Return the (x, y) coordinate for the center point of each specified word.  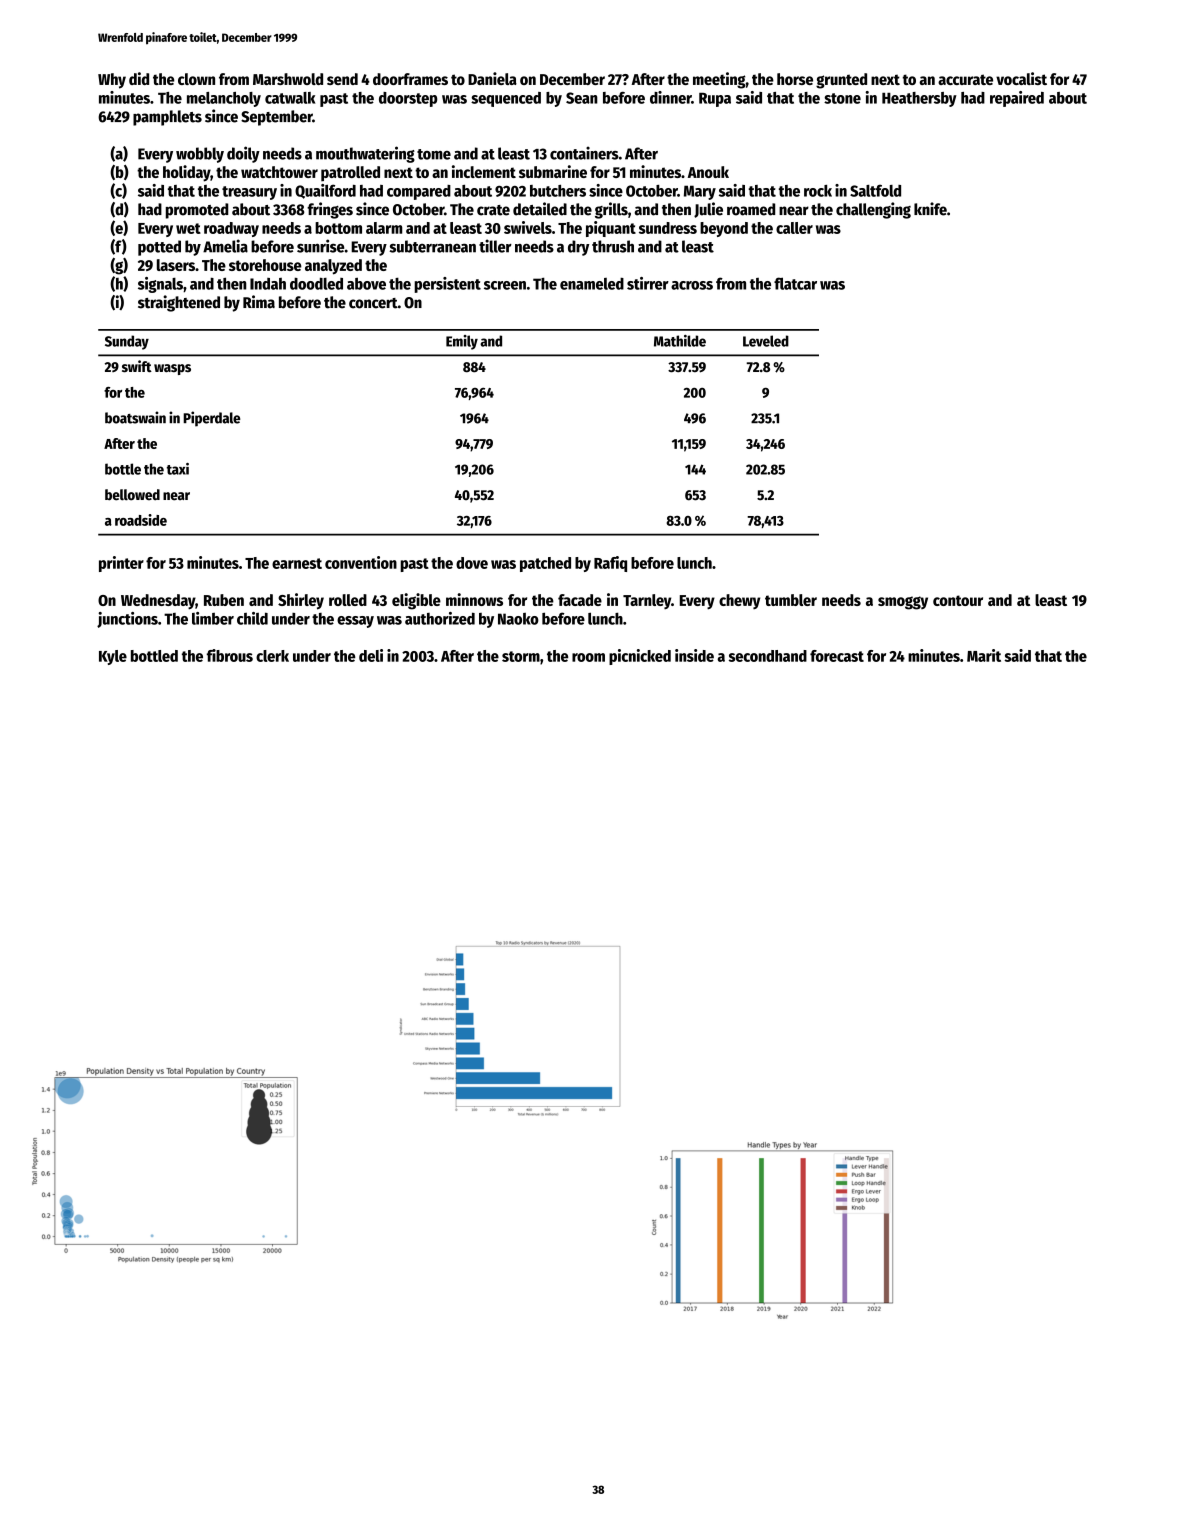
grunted (841, 81)
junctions (127, 620)
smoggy (903, 603)
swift (137, 366)
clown (196, 79)
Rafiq (610, 564)
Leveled (766, 341)
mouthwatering (365, 154)
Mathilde (680, 341)
